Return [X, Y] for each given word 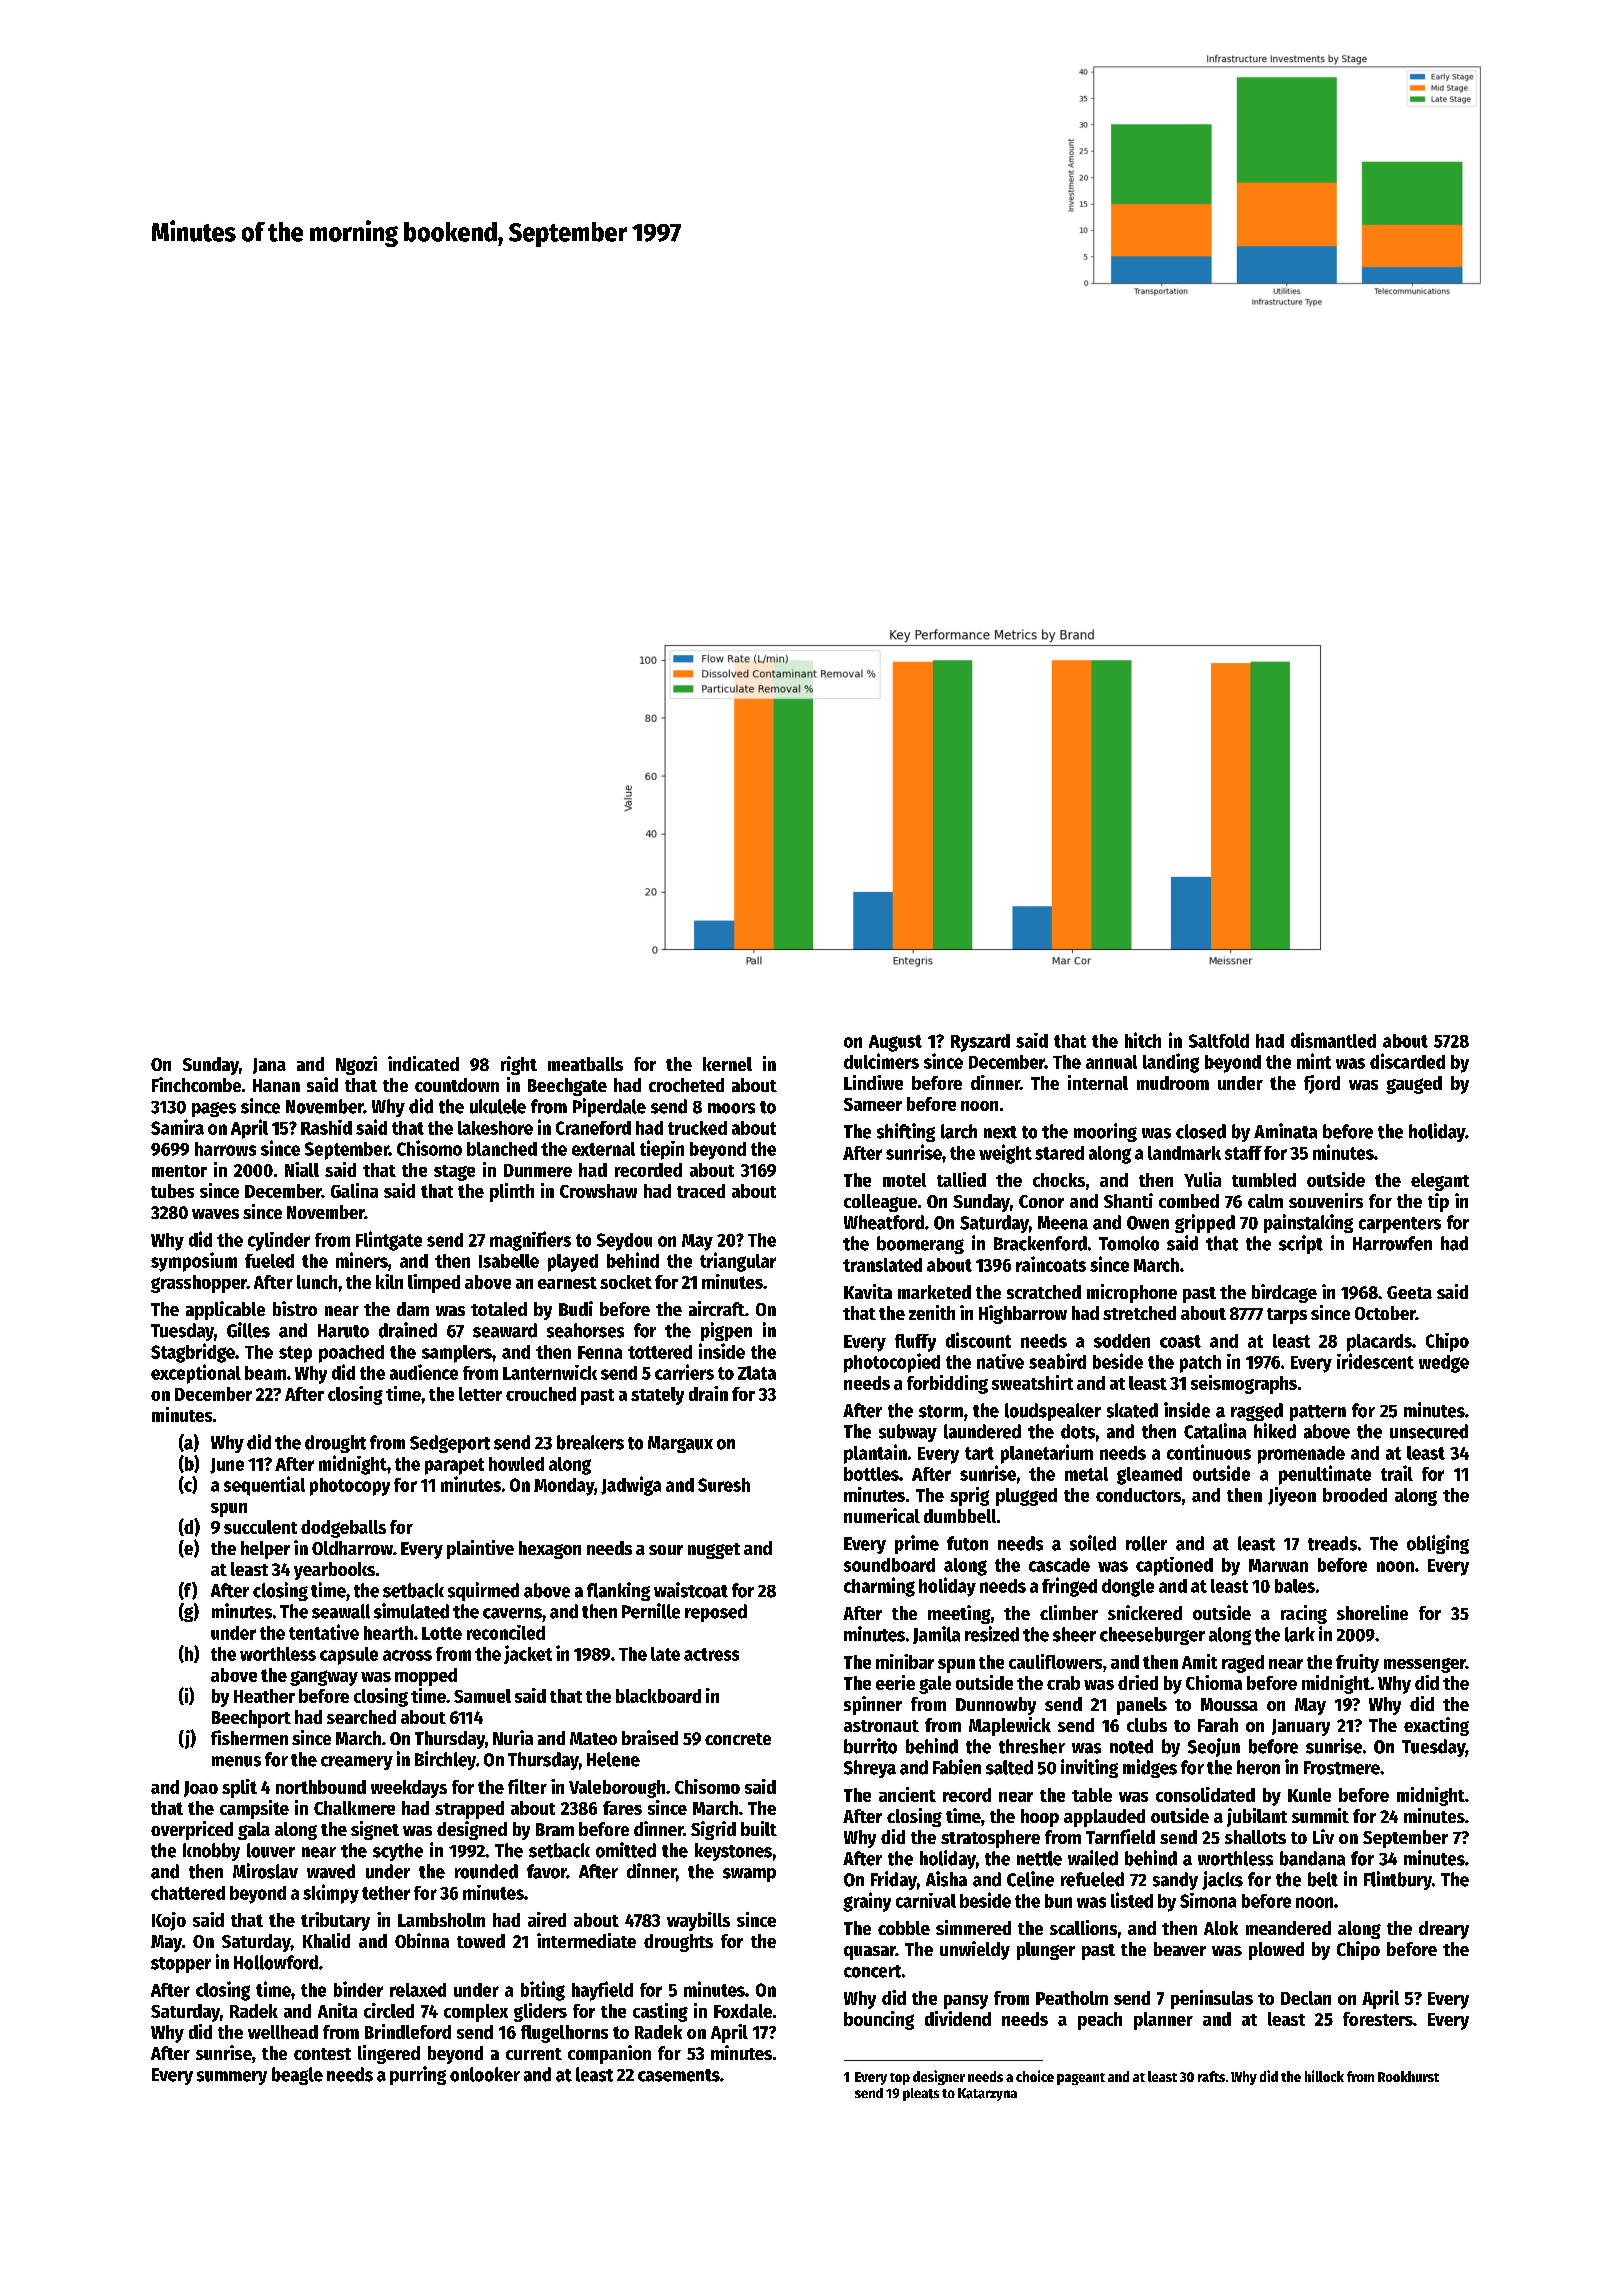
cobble [904, 1928]
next [1000, 1132]
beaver [1180, 1949]
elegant [1440, 1182]
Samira [177, 1127]
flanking [618, 1591]
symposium [194, 1262]
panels [1142, 1706]
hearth [388, 1633]
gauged [1414, 1085]
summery [232, 2078]
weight [1005, 1154]
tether [386, 1893]
